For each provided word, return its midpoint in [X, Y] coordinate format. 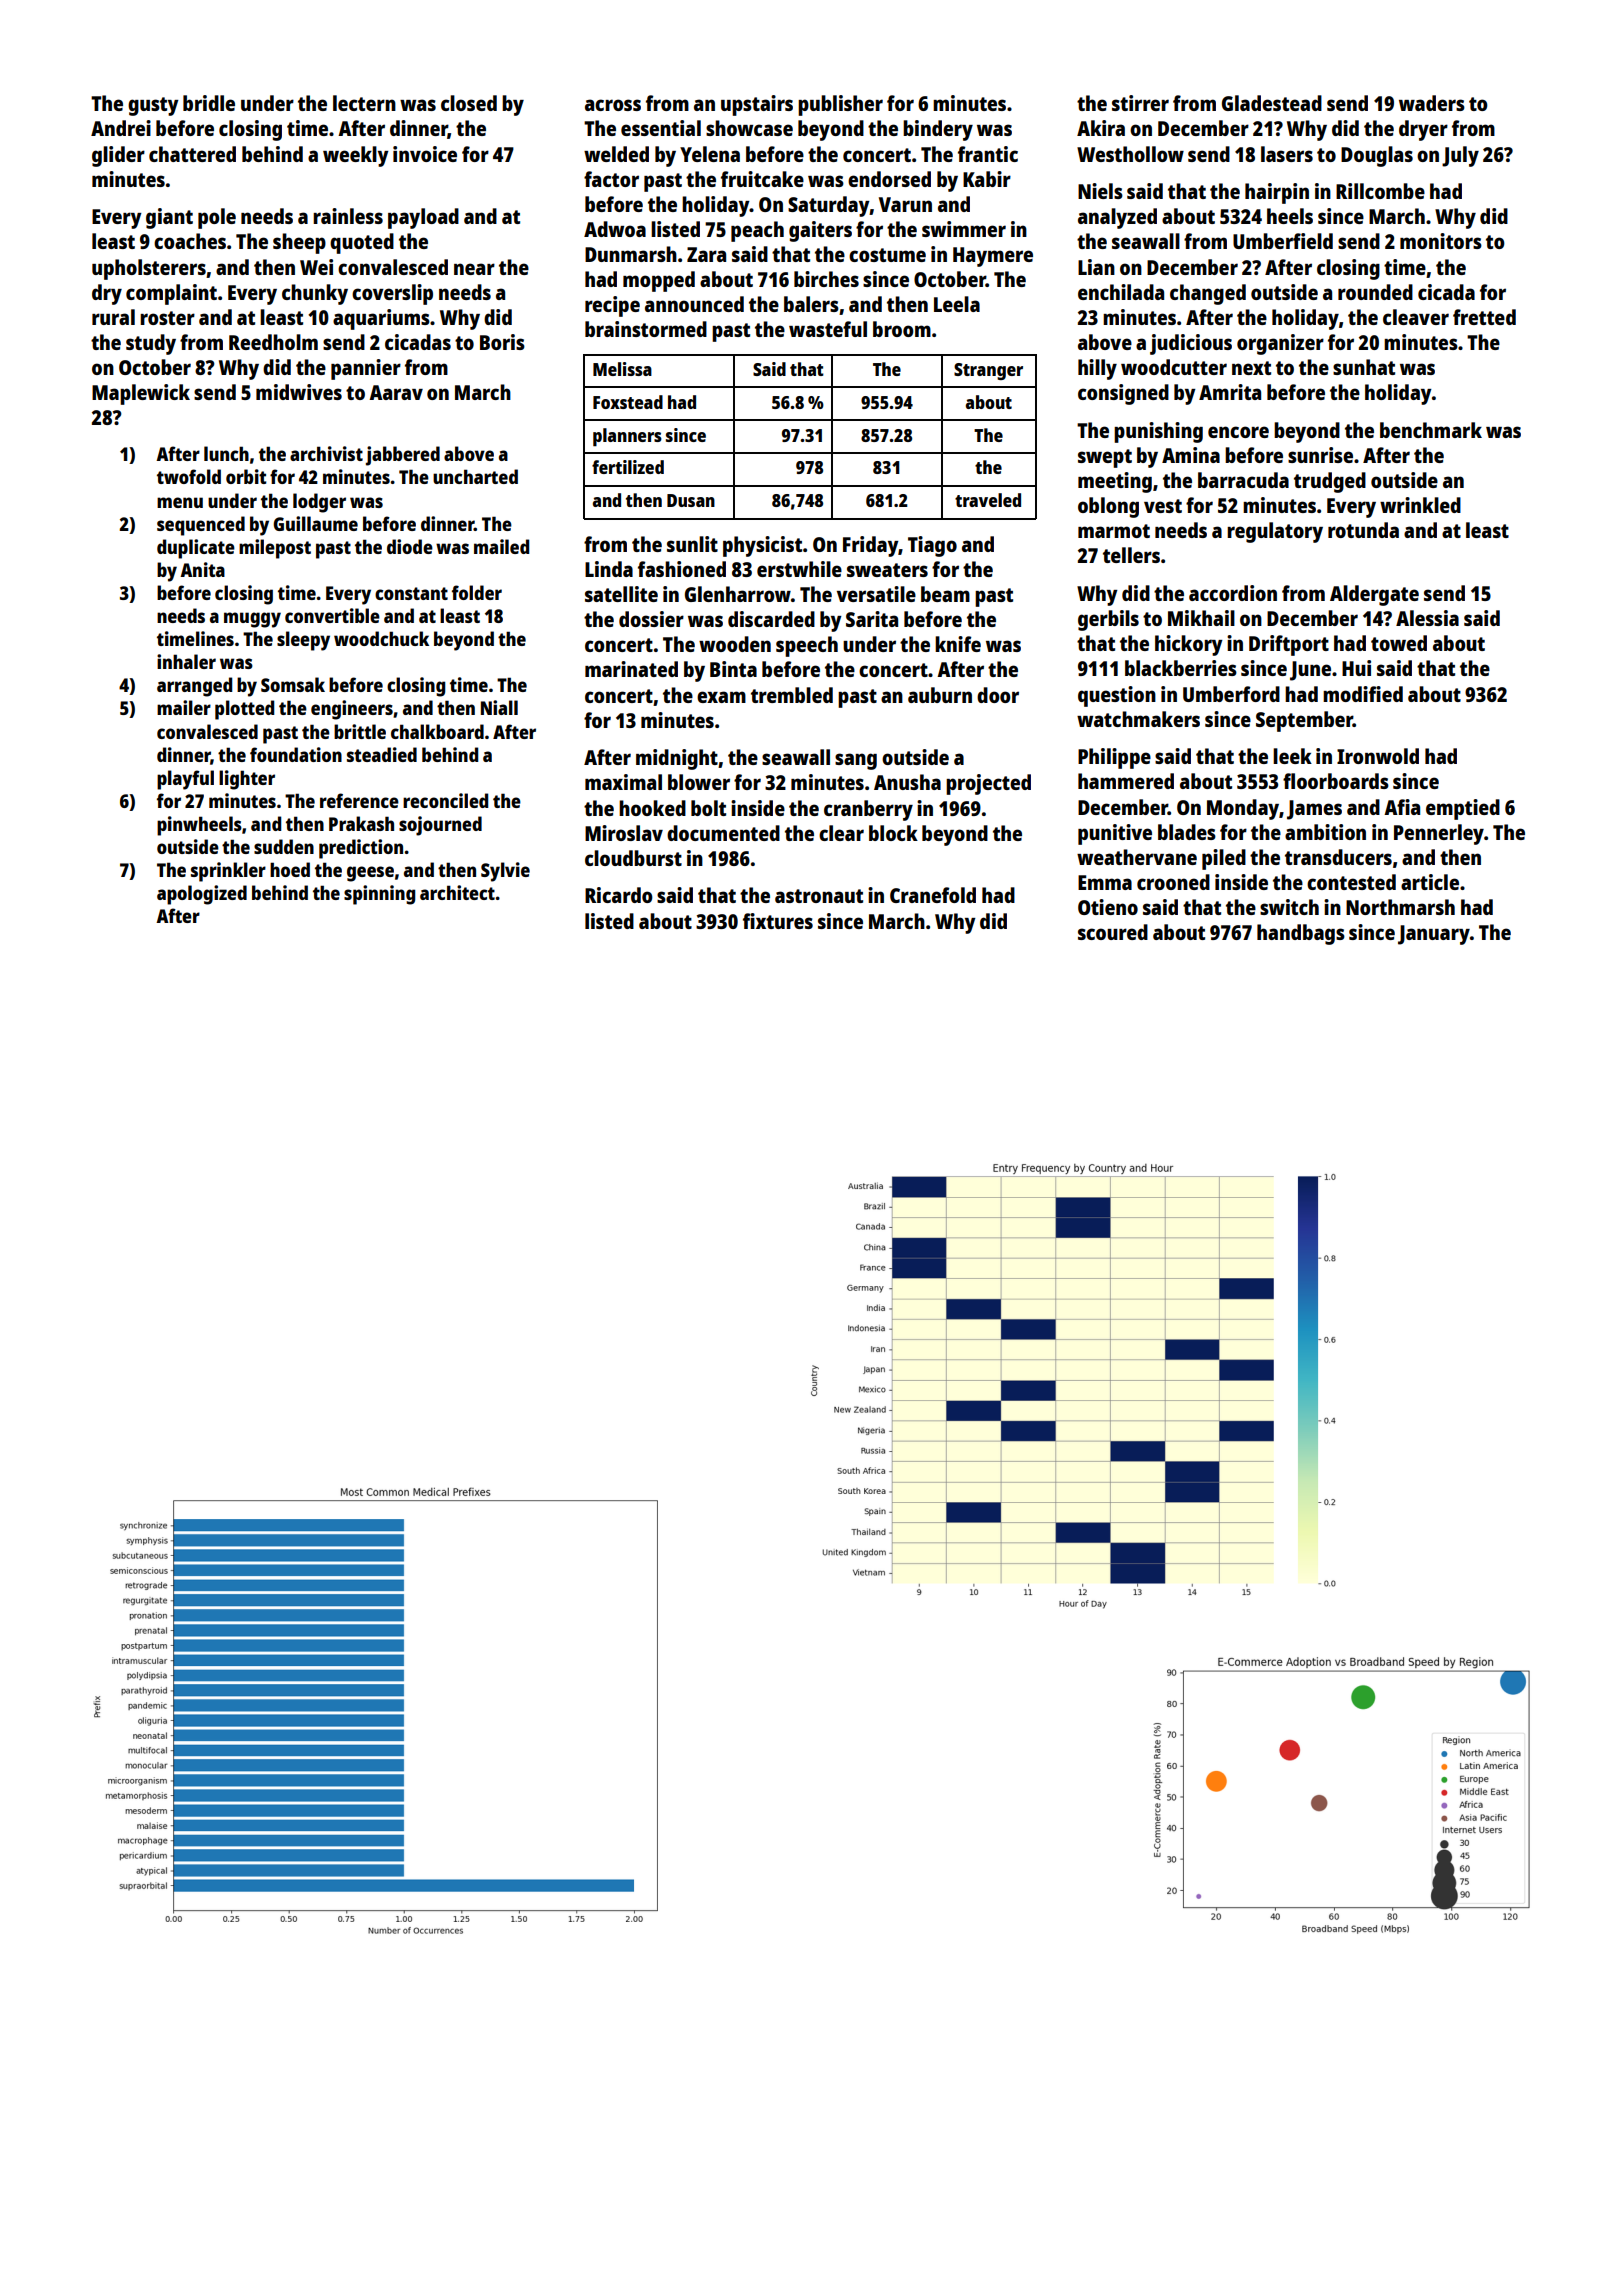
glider [118, 156]
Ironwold [1378, 756]
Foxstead [628, 402]
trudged [1330, 482]
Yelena [710, 154]
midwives [299, 392]
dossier [651, 619]
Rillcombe [1380, 191]
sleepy [303, 641]
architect [457, 892]
